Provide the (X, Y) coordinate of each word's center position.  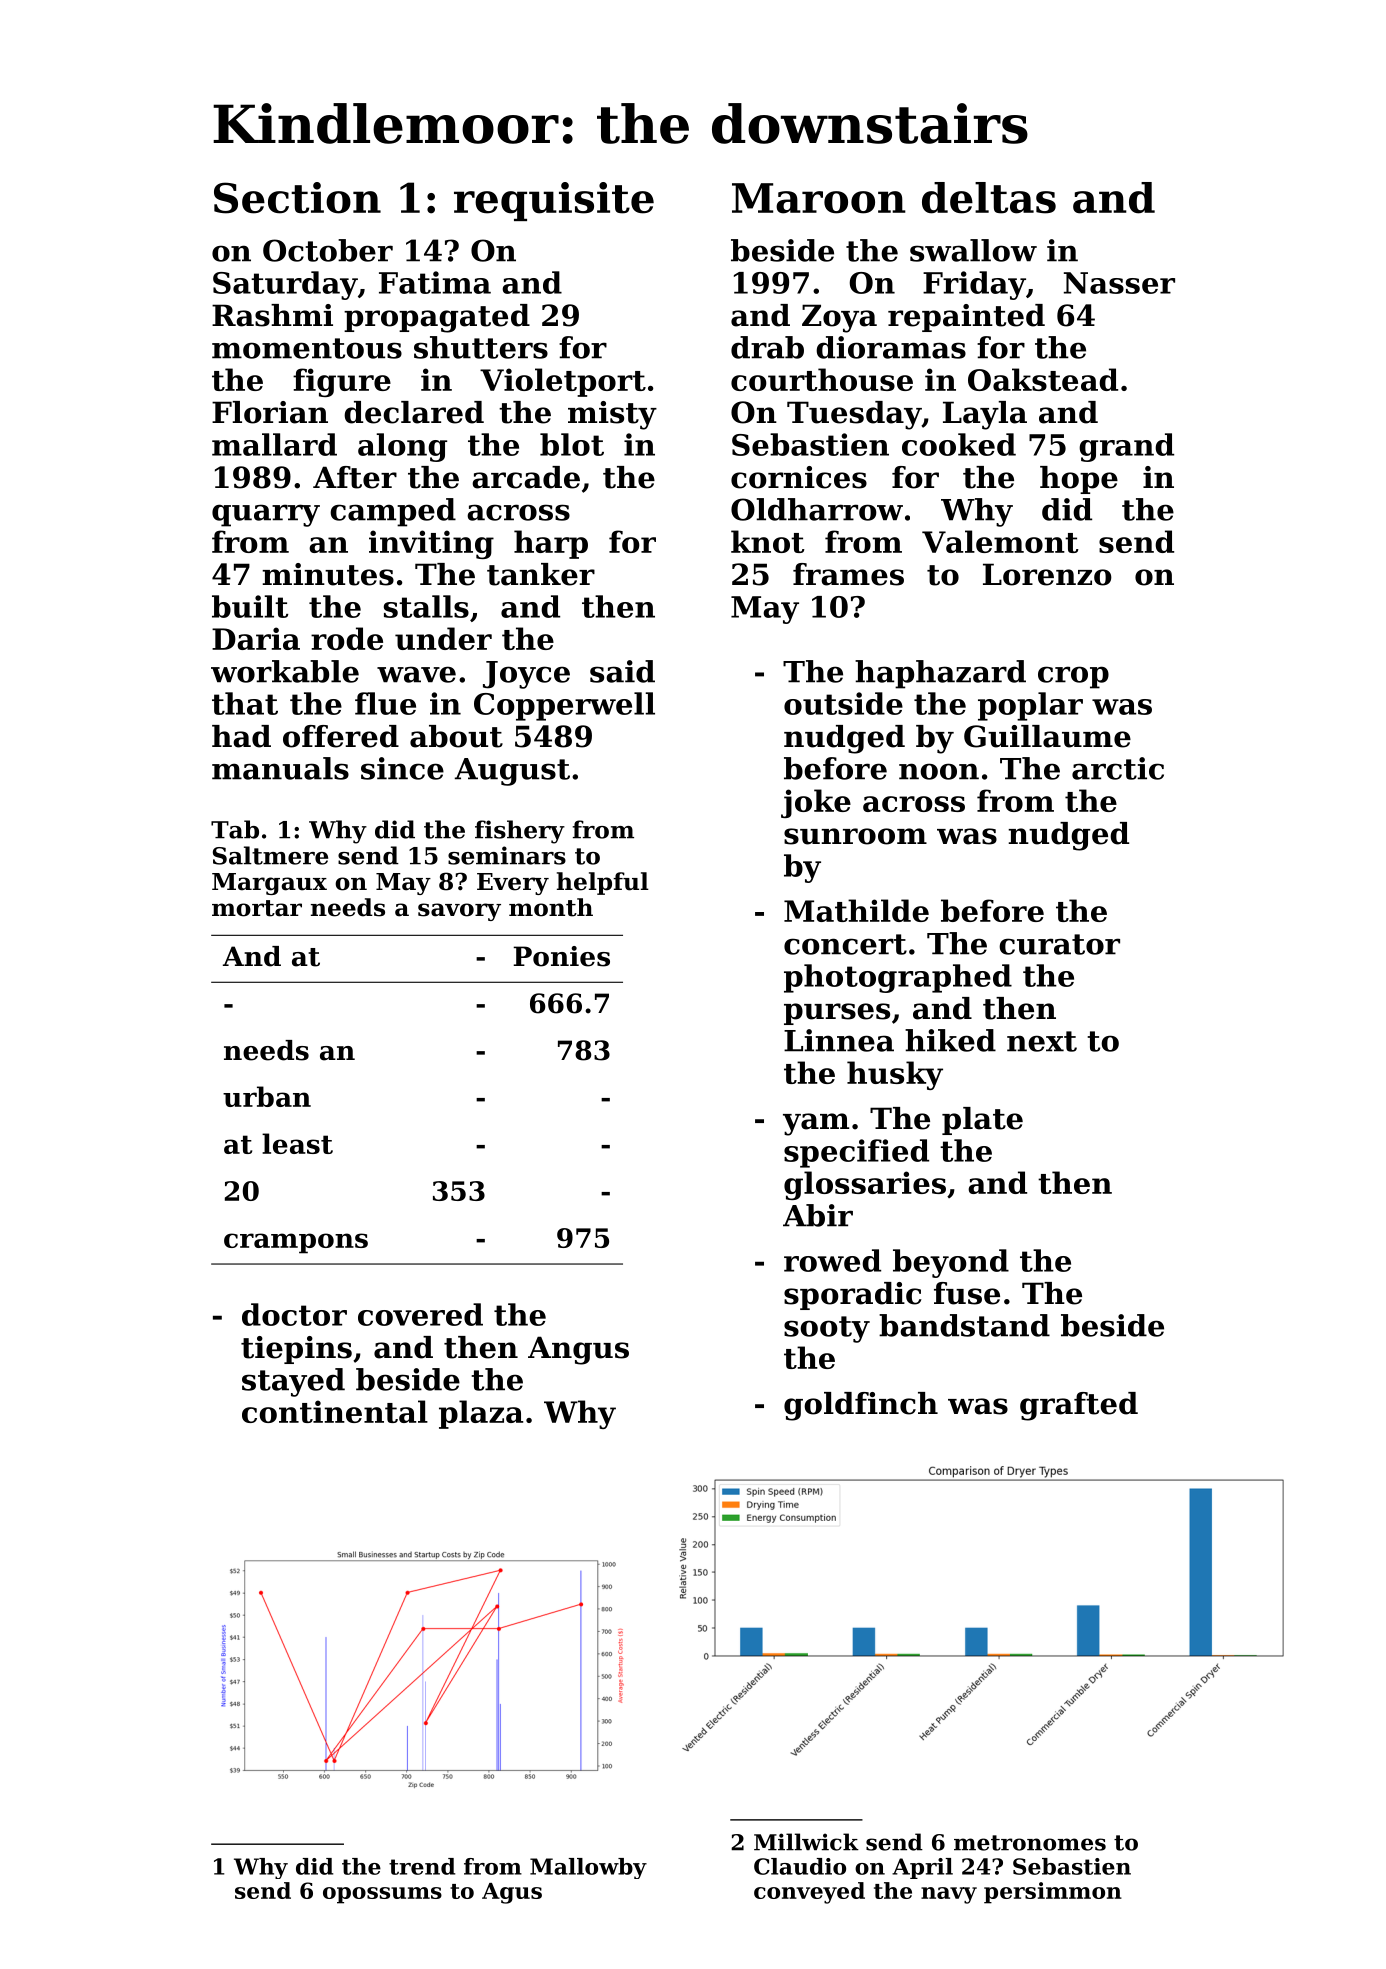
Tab (235, 829)
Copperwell (564, 706)
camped (393, 512)
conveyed (809, 1893)
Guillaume (1047, 736)
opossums (382, 1895)
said (622, 671)
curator (1059, 944)
